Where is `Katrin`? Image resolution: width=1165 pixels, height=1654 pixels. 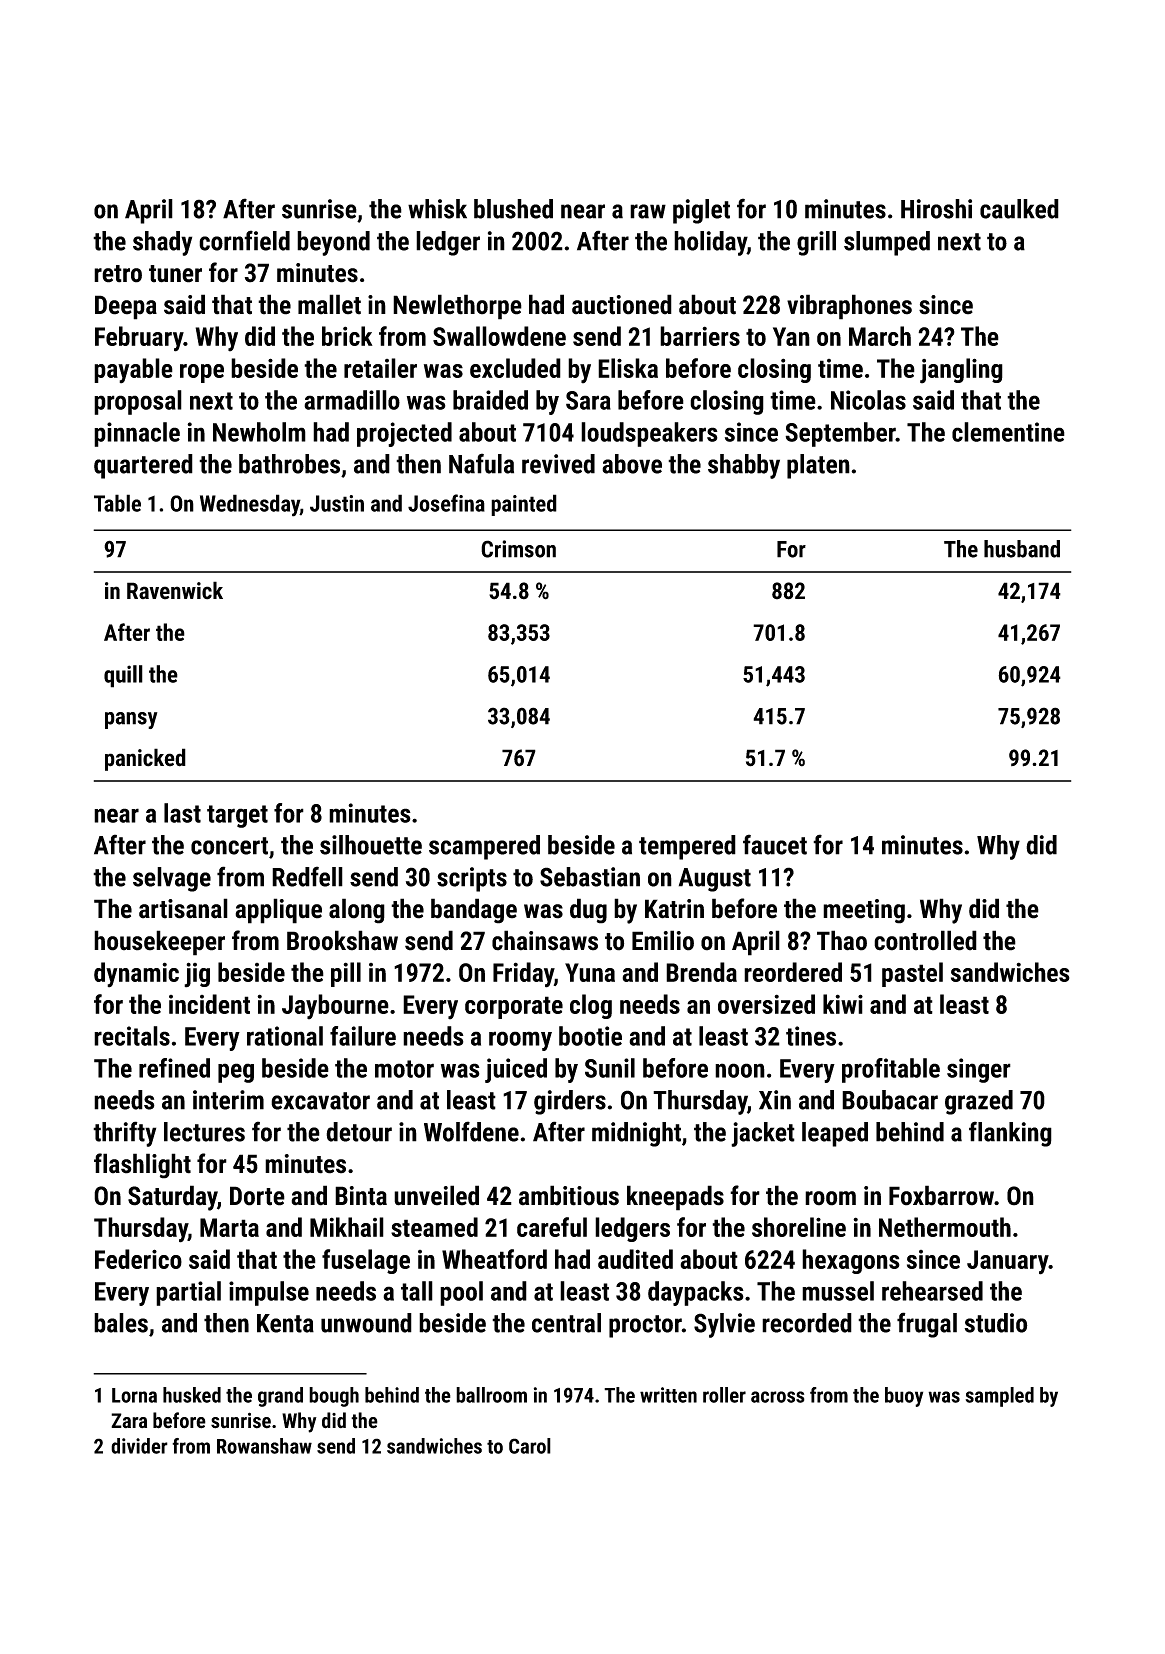
Katrin is located at coordinates (674, 909).
